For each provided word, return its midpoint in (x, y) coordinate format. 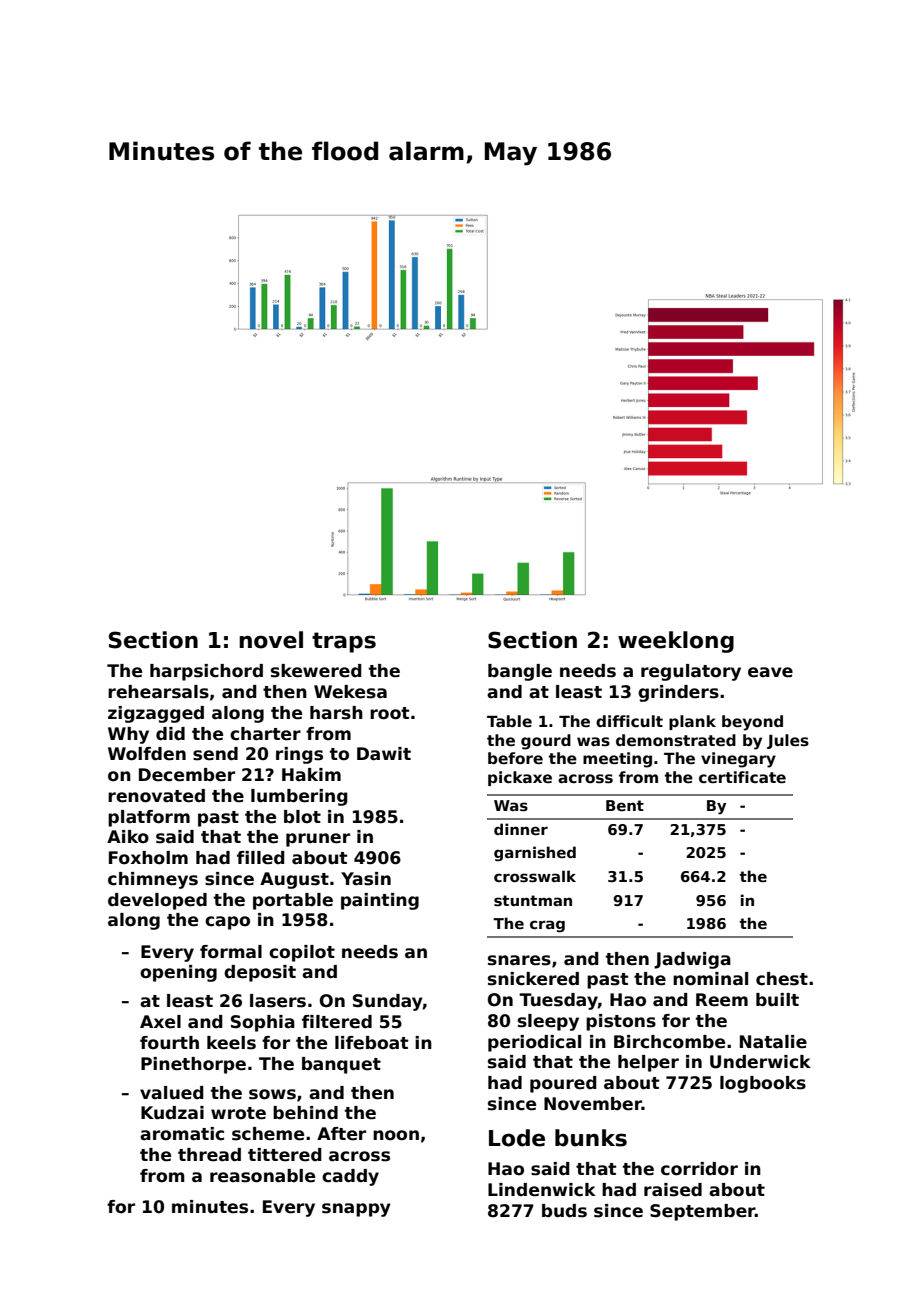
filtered (337, 1022)
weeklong (676, 642)
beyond (752, 723)
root (389, 713)
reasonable (262, 1176)
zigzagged (156, 714)
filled (261, 858)
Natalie (773, 1042)
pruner (318, 840)
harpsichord (206, 672)
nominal (710, 979)
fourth (169, 1043)
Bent (625, 805)
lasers (278, 1001)
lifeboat (371, 1043)
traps (344, 642)
